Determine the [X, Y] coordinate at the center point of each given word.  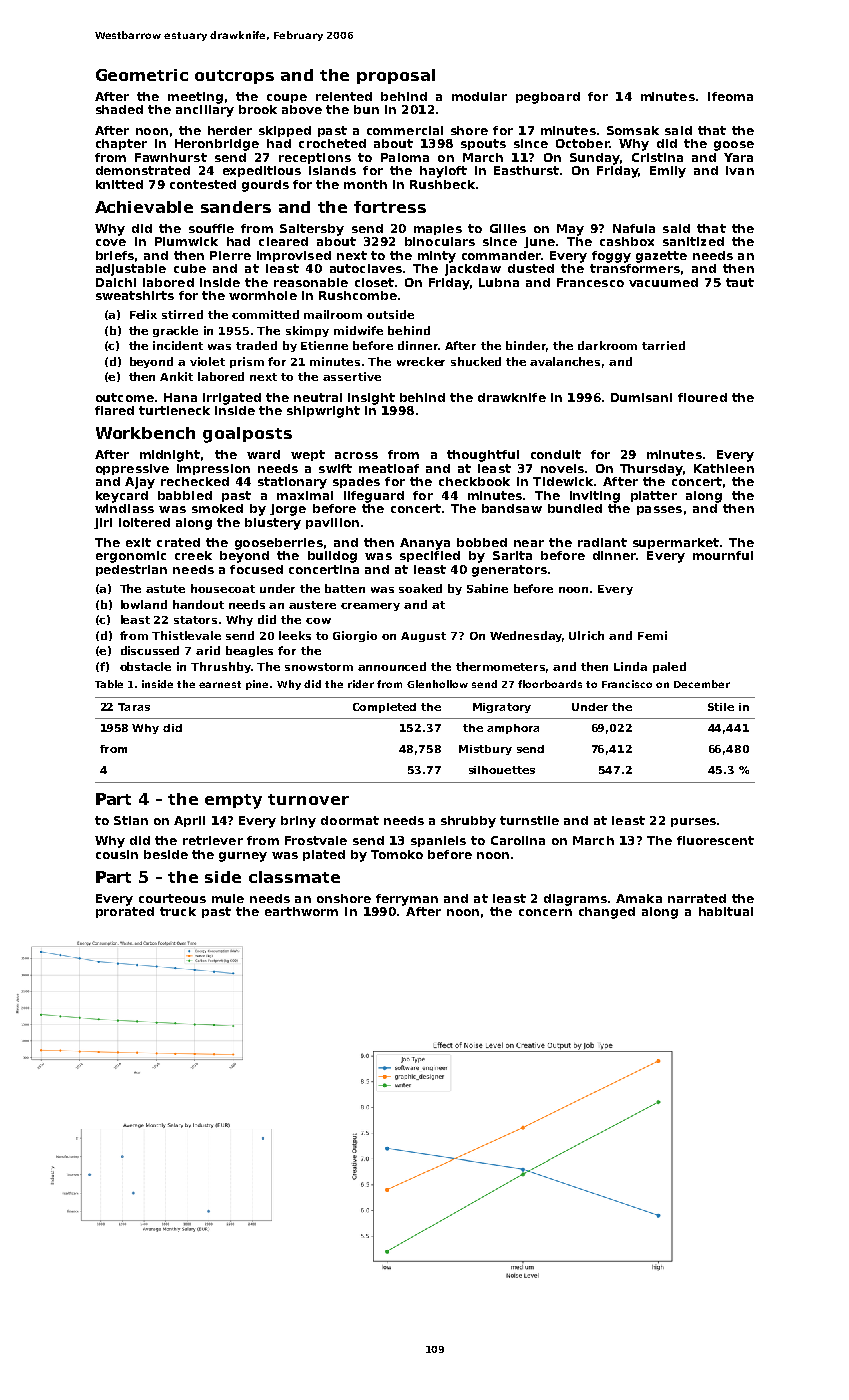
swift [335, 468]
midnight [170, 456]
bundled [575, 508]
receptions [315, 158]
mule [228, 898]
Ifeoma [730, 96]
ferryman [407, 900]
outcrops [234, 77]
